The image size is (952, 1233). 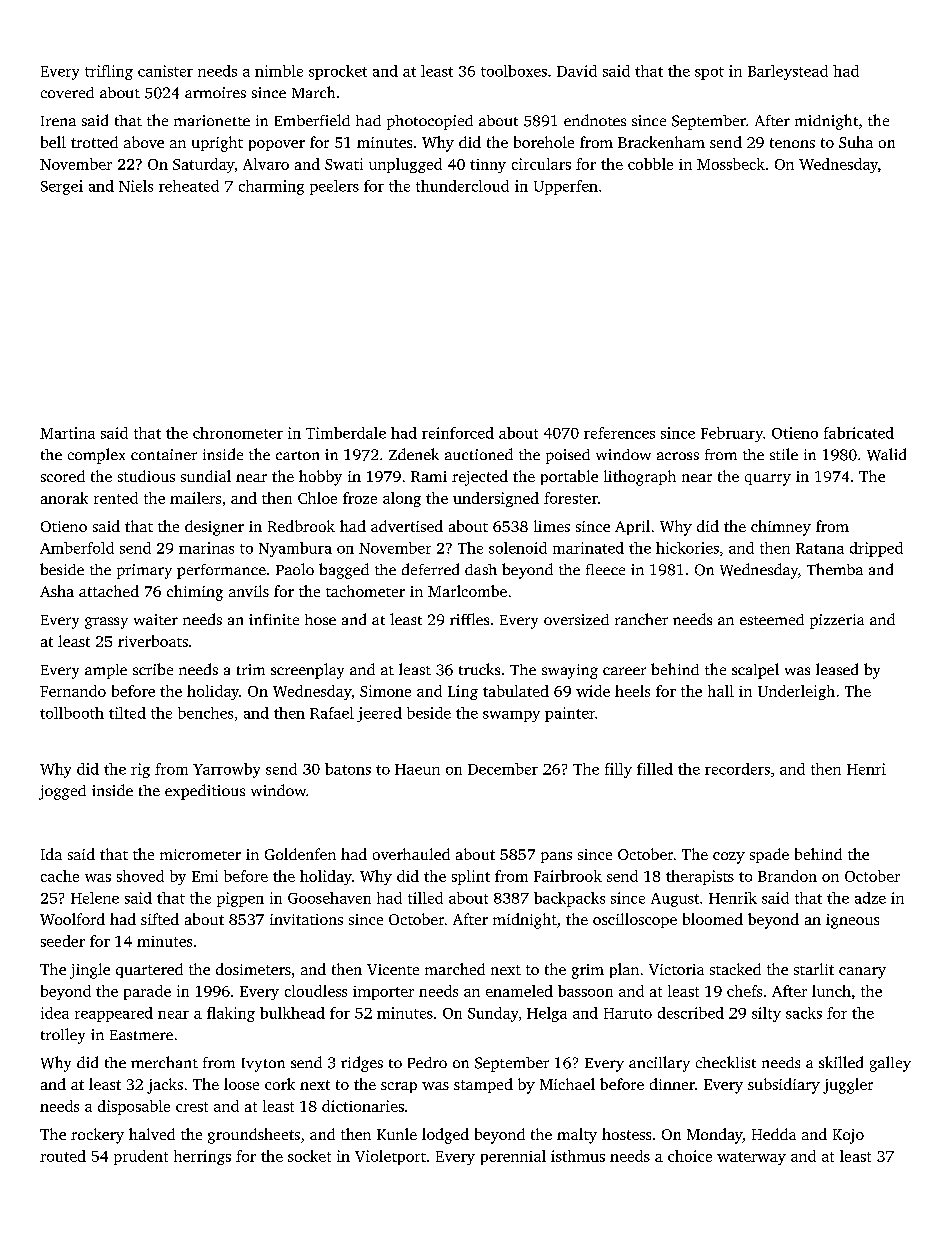 I want to click on David, so click(x=577, y=71).
